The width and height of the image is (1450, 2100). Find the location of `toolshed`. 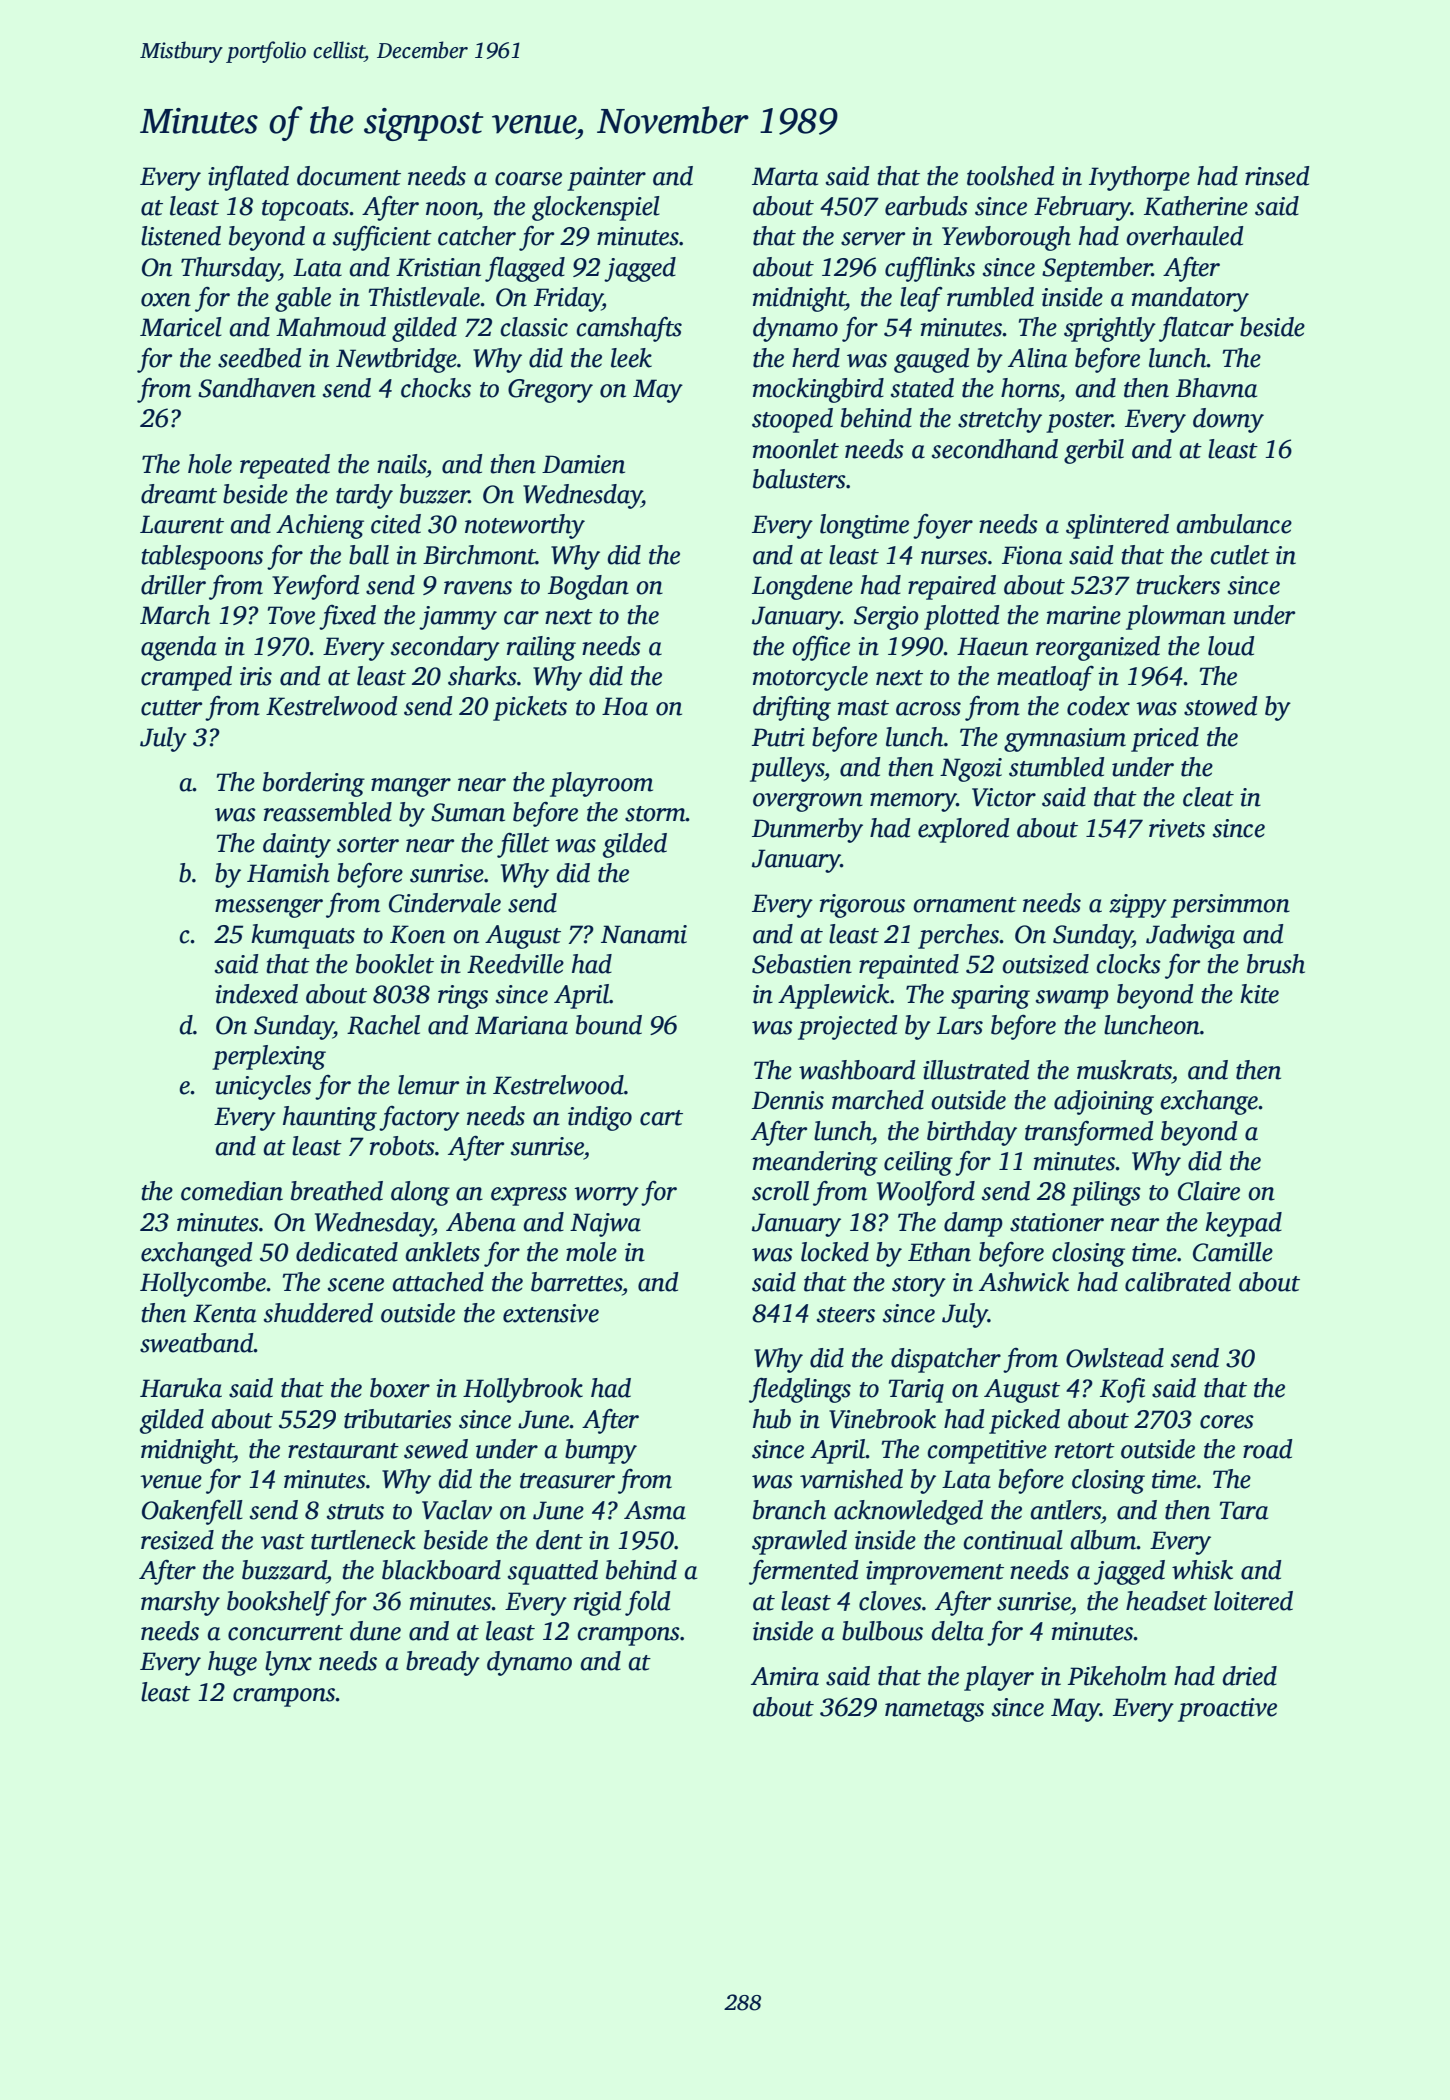

toolshed is located at coordinates (1011, 176).
